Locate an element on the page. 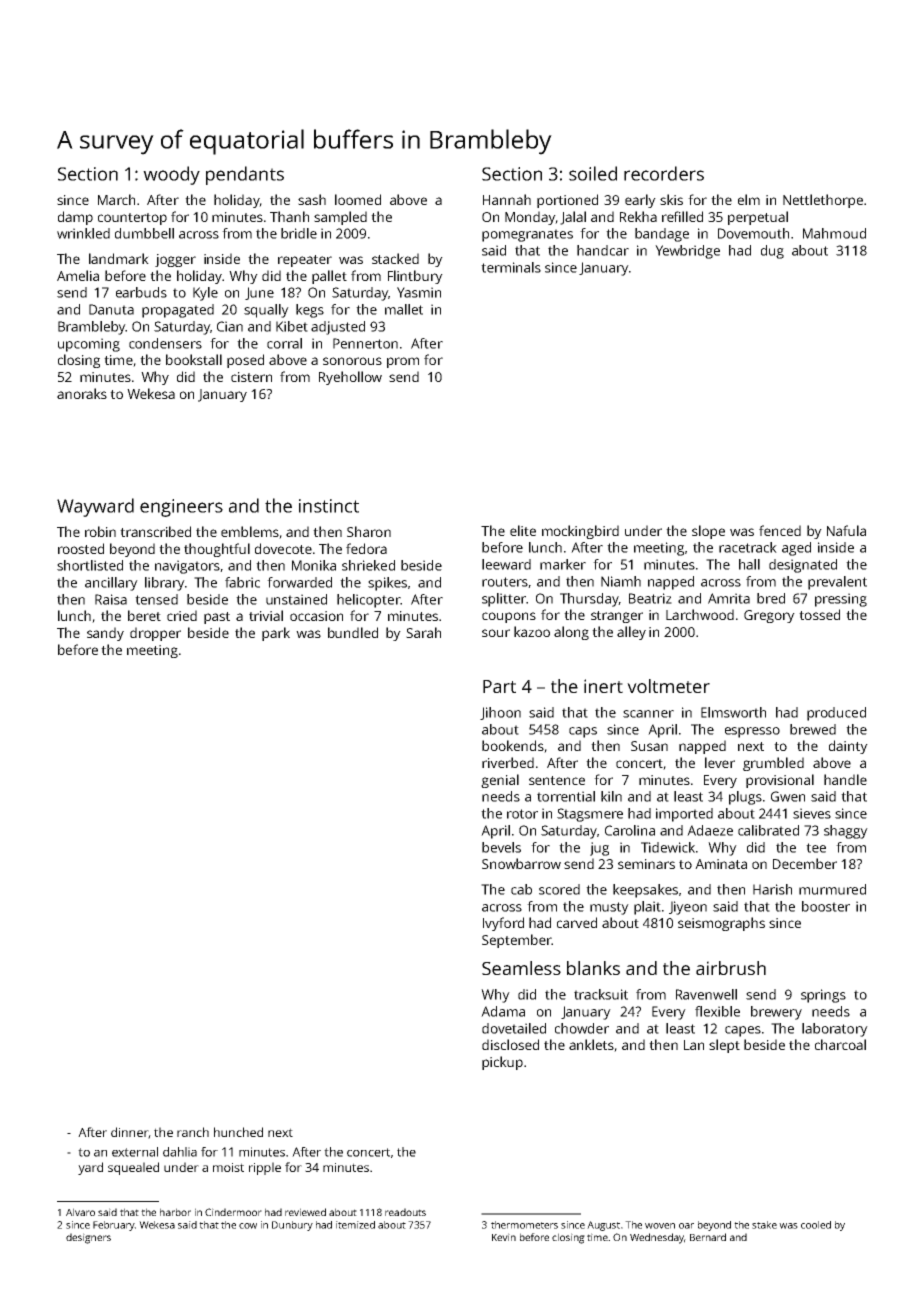 This document has width=924, height=1308. helicopter is located at coordinates (368, 601).
